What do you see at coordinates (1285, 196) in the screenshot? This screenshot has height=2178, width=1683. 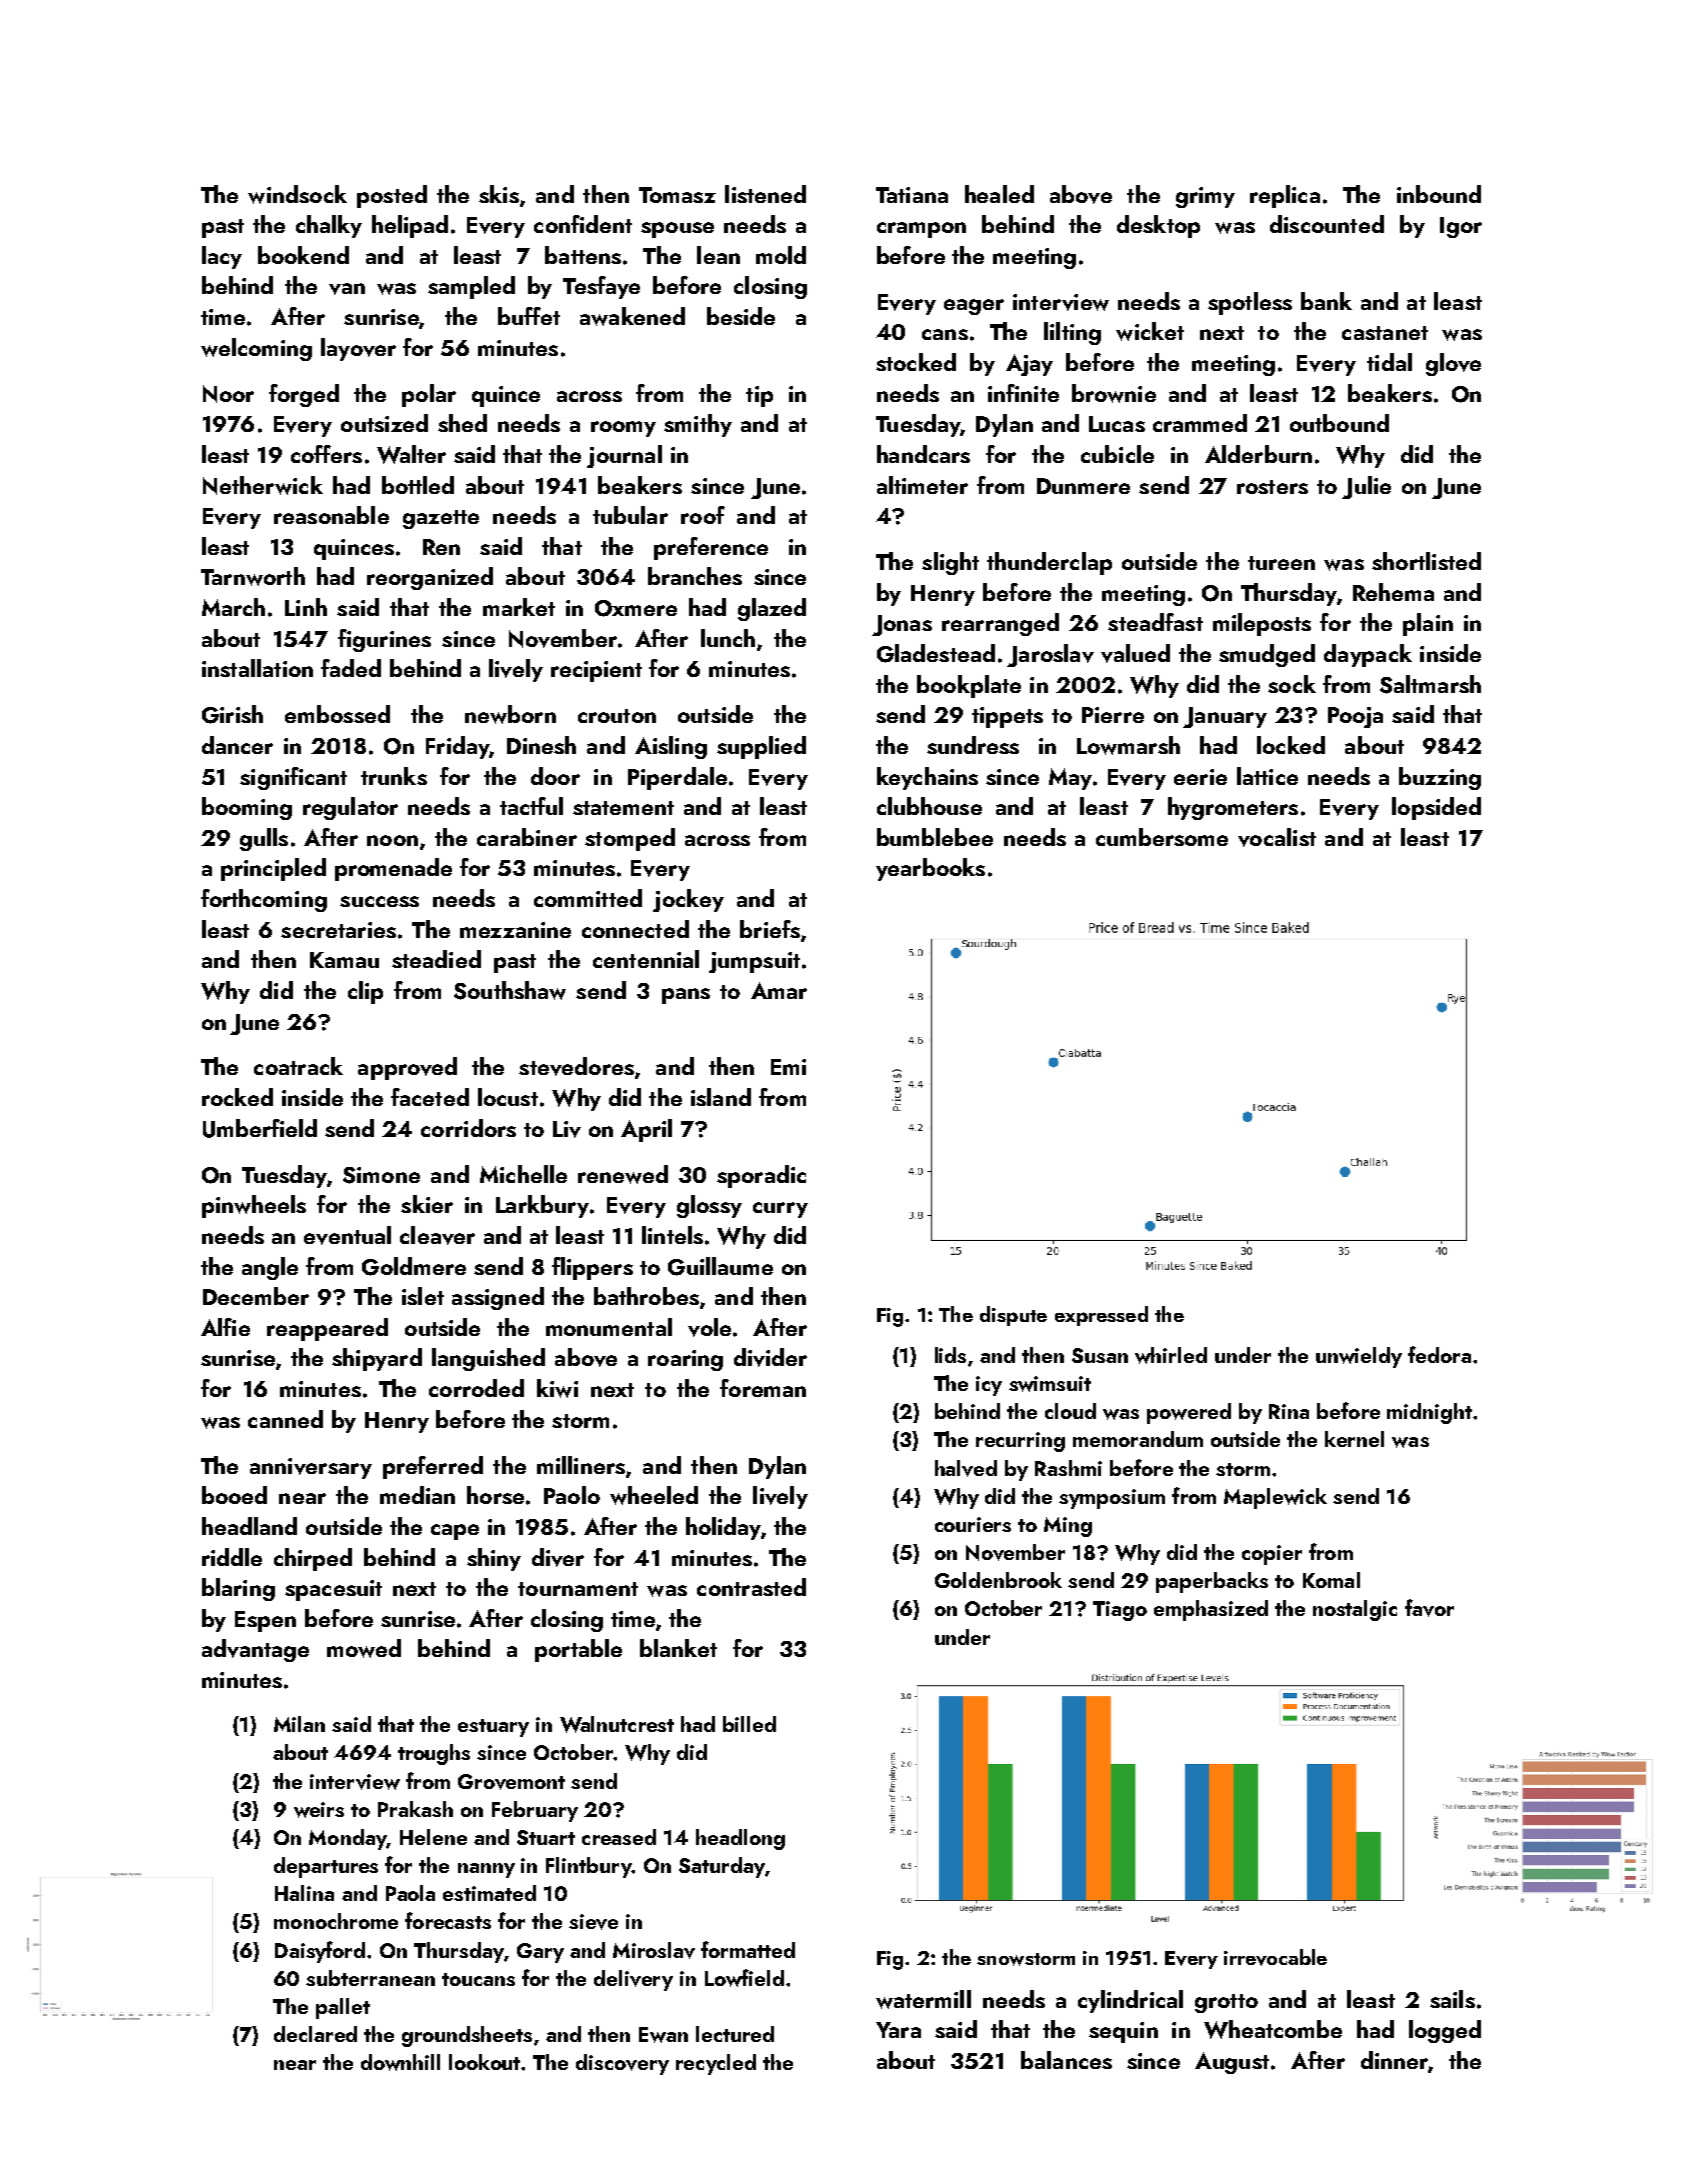 I see `replica` at bounding box center [1285, 196].
